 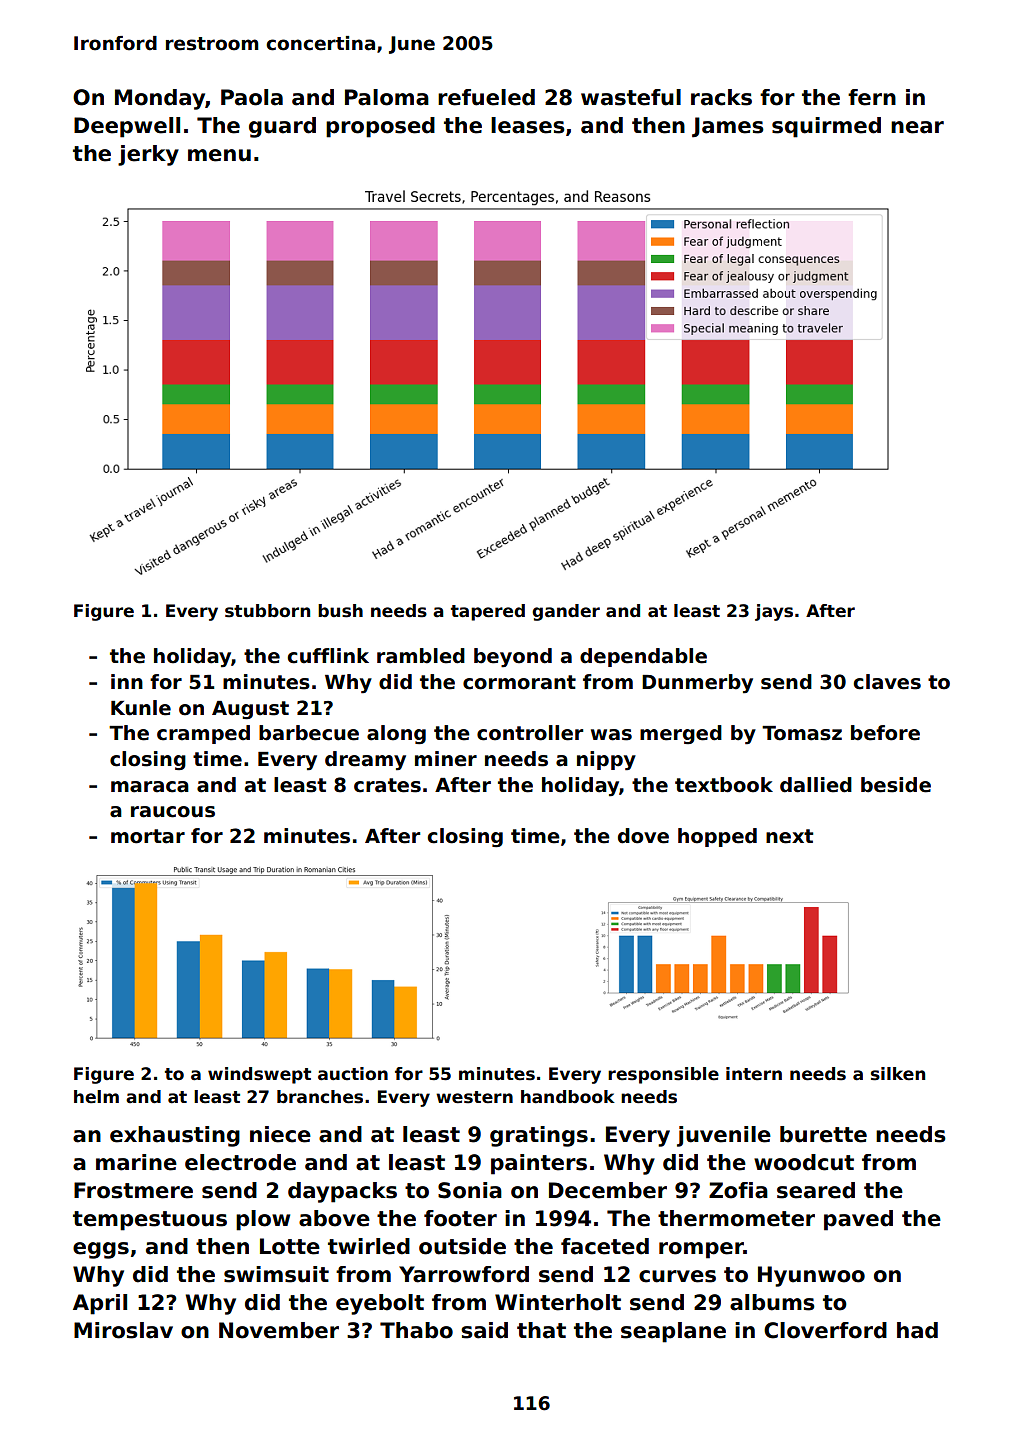 I want to click on refueled, so click(x=486, y=97).
